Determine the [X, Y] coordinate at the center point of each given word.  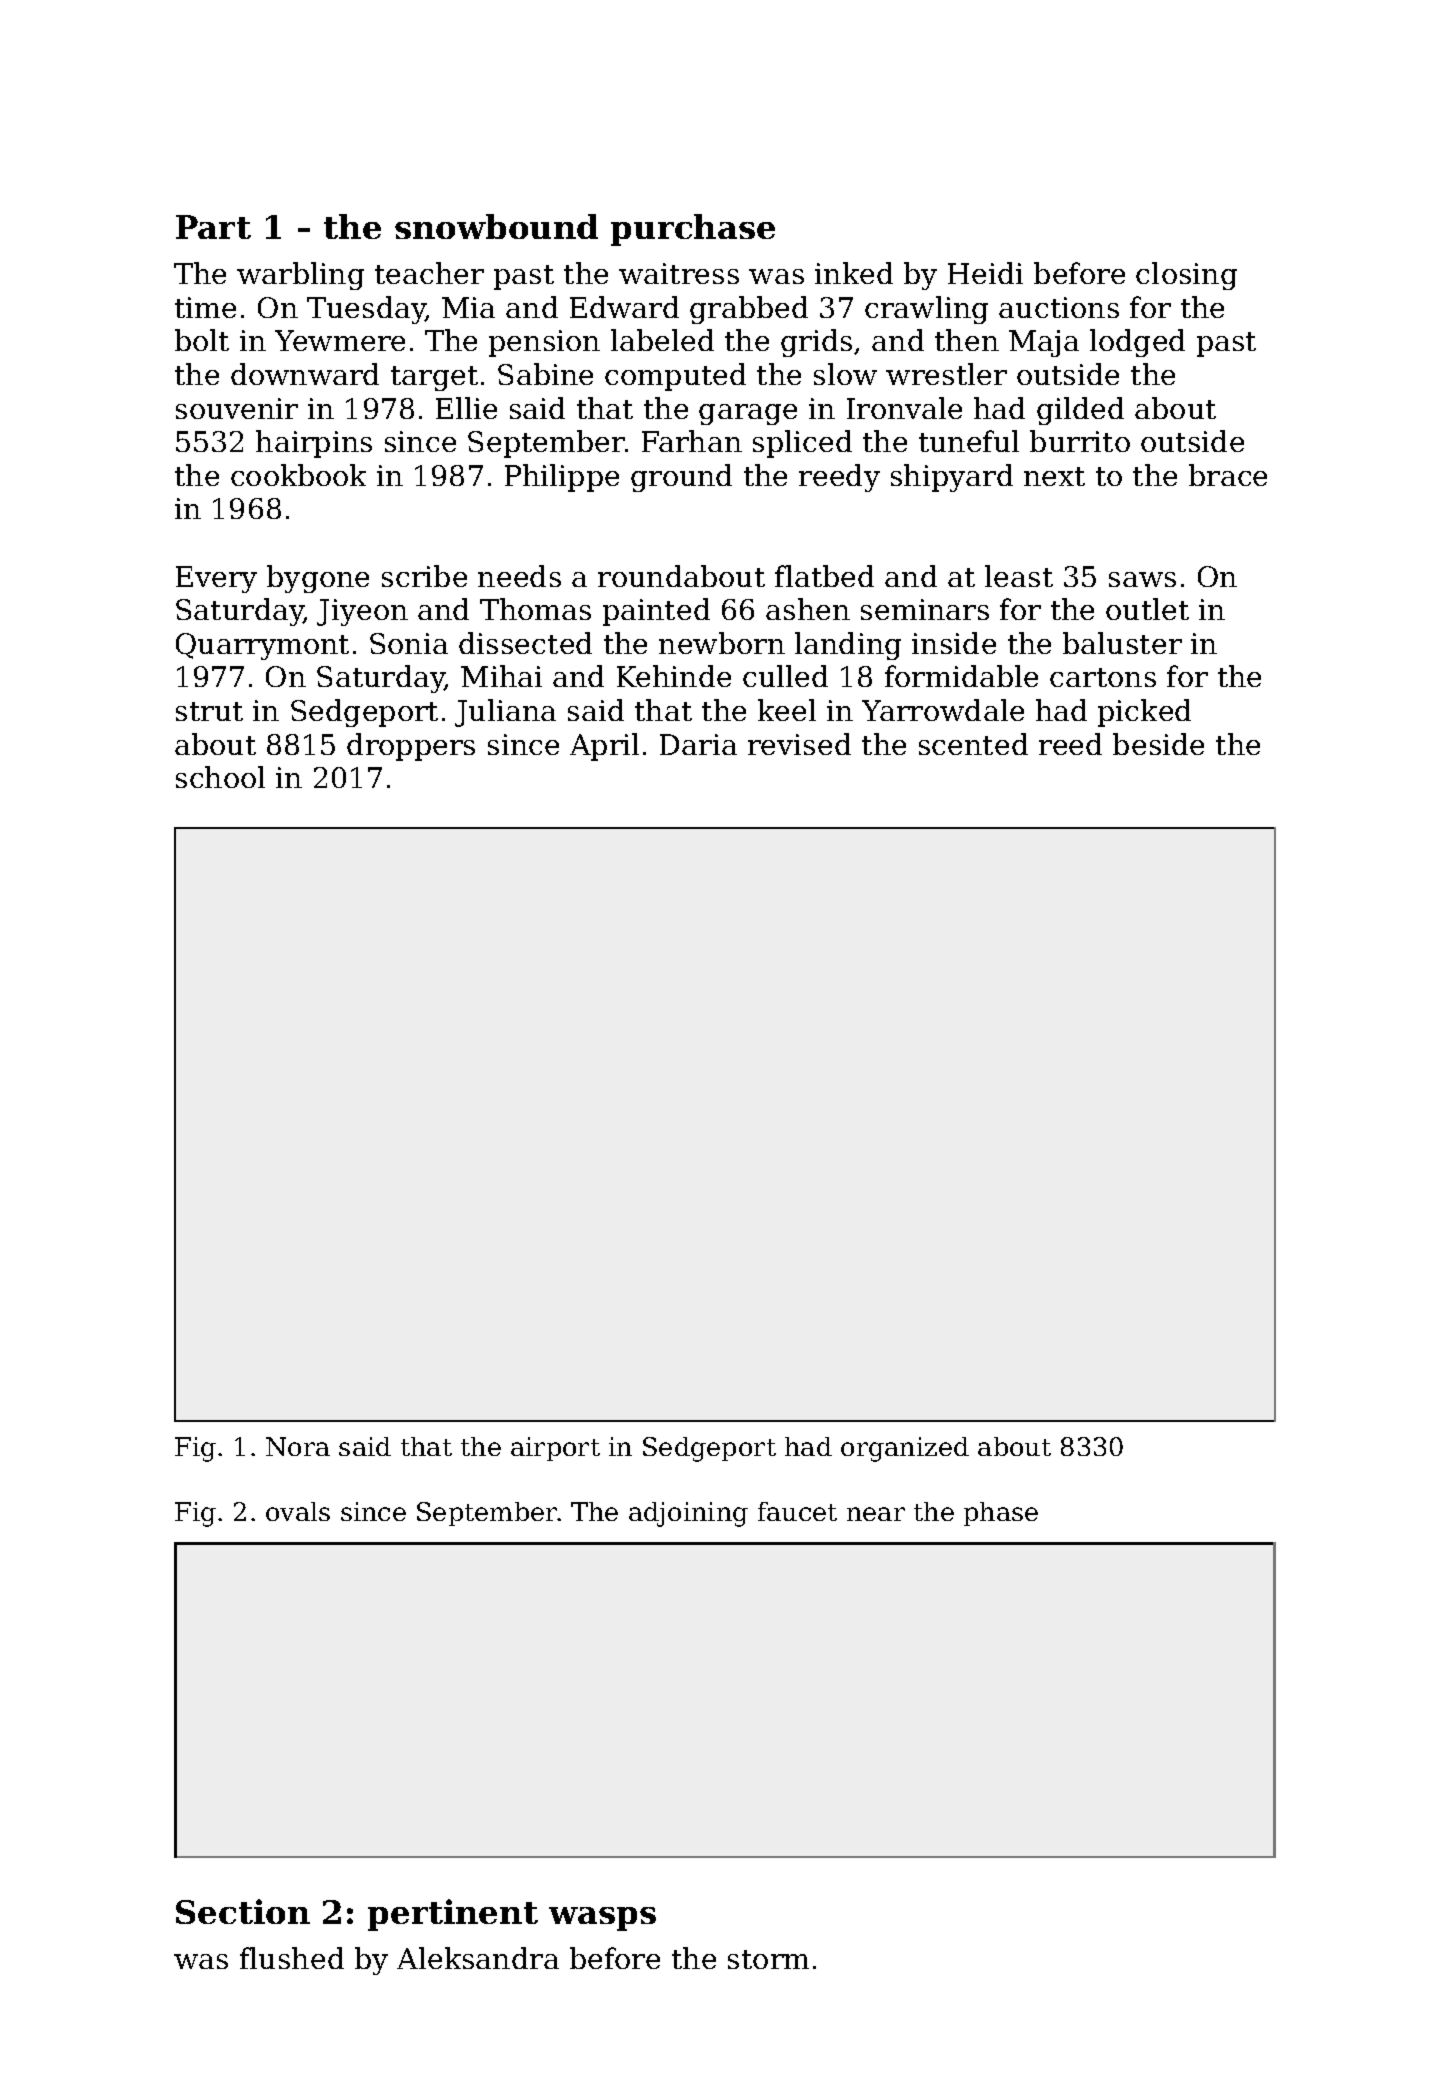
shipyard [952, 478]
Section [243, 1911]
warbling [300, 276]
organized [905, 1449]
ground [681, 478]
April [604, 747]
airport [555, 1449]
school [220, 777]
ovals [298, 1511]
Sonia [409, 643]
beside [1158, 744]
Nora [298, 1446]
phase [1001, 1514]
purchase [693, 230]
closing [1186, 276]
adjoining [688, 1514]
